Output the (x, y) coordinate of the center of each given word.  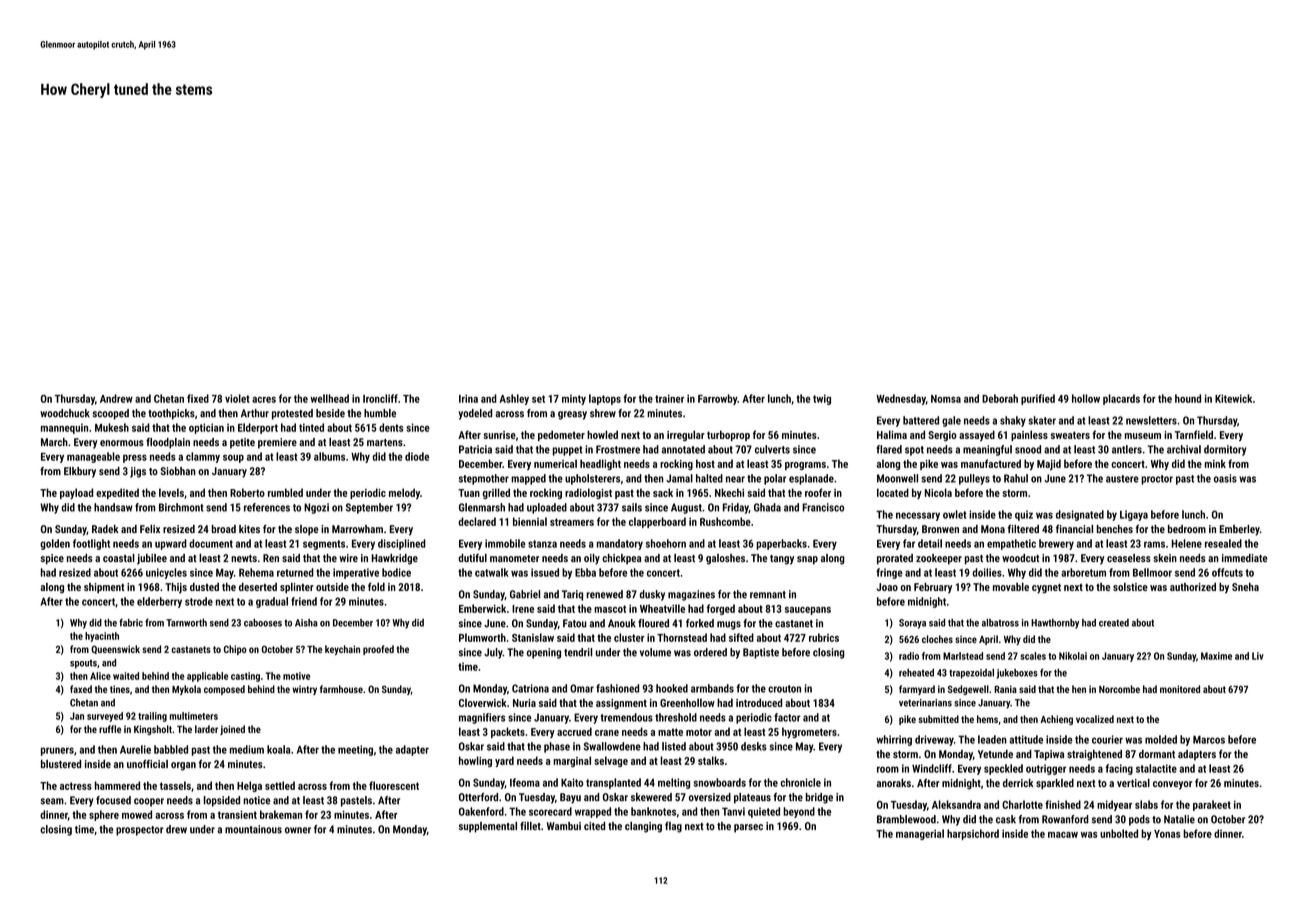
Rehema (256, 572)
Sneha (1245, 586)
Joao (887, 587)
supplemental (488, 827)
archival (1184, 449)
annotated (683, 449)
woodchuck (65, 413)
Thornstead (682, 637)
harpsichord (973, 834)
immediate (1245, 558)
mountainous (253, 829)
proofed (378, 650)
